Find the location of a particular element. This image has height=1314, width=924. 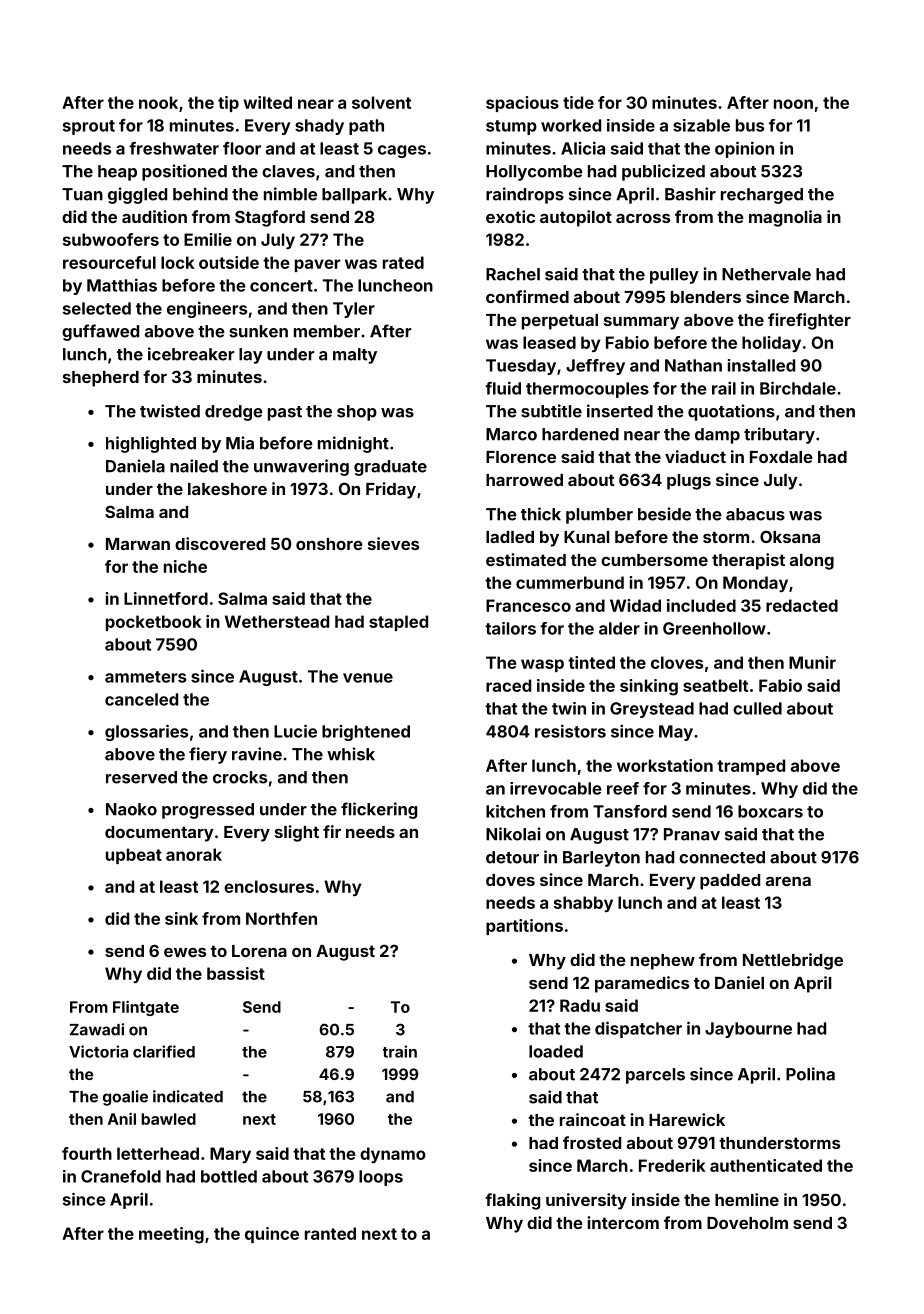

harrowed is located at coordinates (524, 480).
